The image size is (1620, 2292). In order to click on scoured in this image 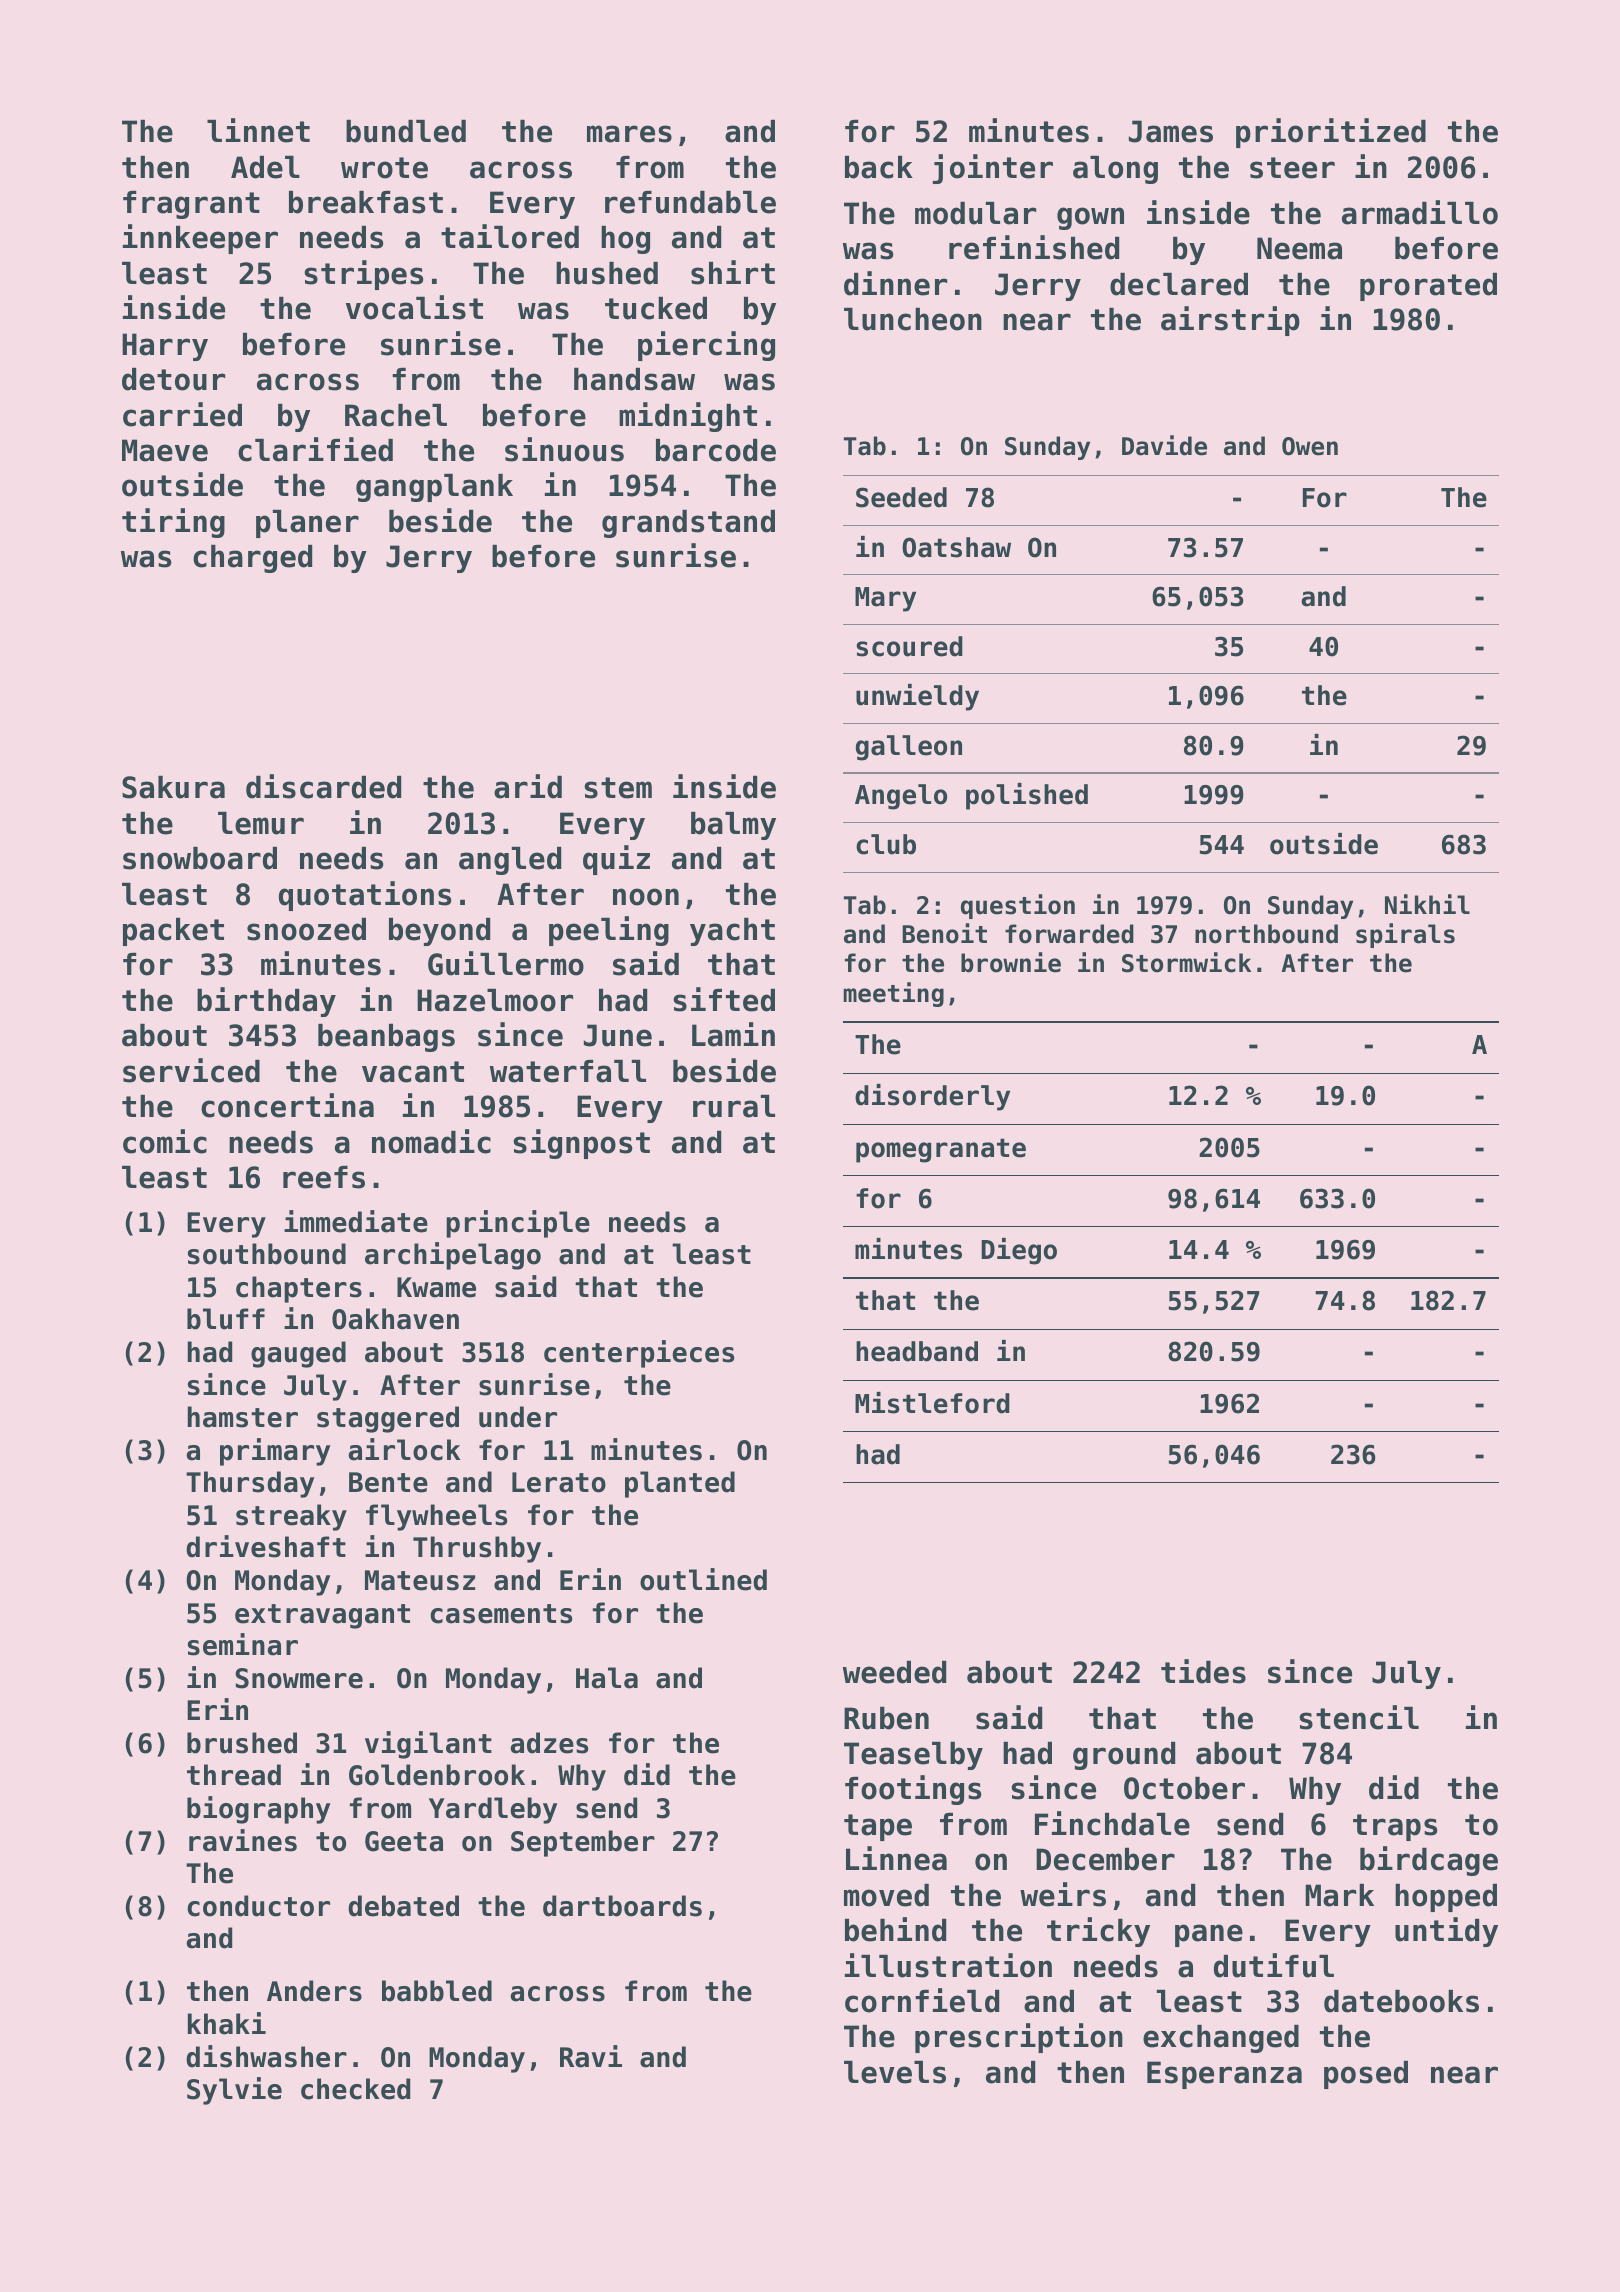, I will do `click(909, 646)`.
